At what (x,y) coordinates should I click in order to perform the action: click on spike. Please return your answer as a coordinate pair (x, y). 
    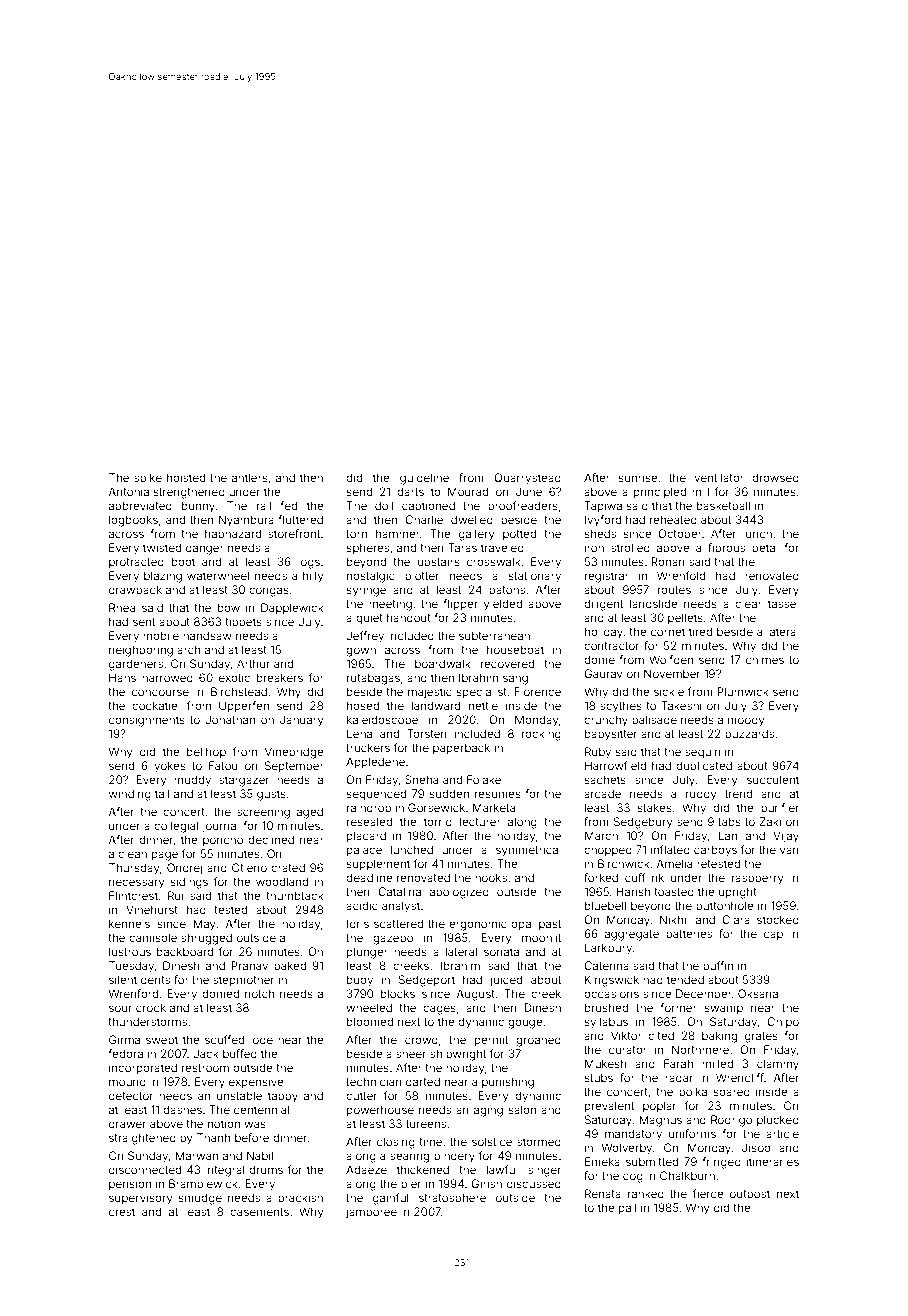
    Looking at the image, I should click on (148, 478).
